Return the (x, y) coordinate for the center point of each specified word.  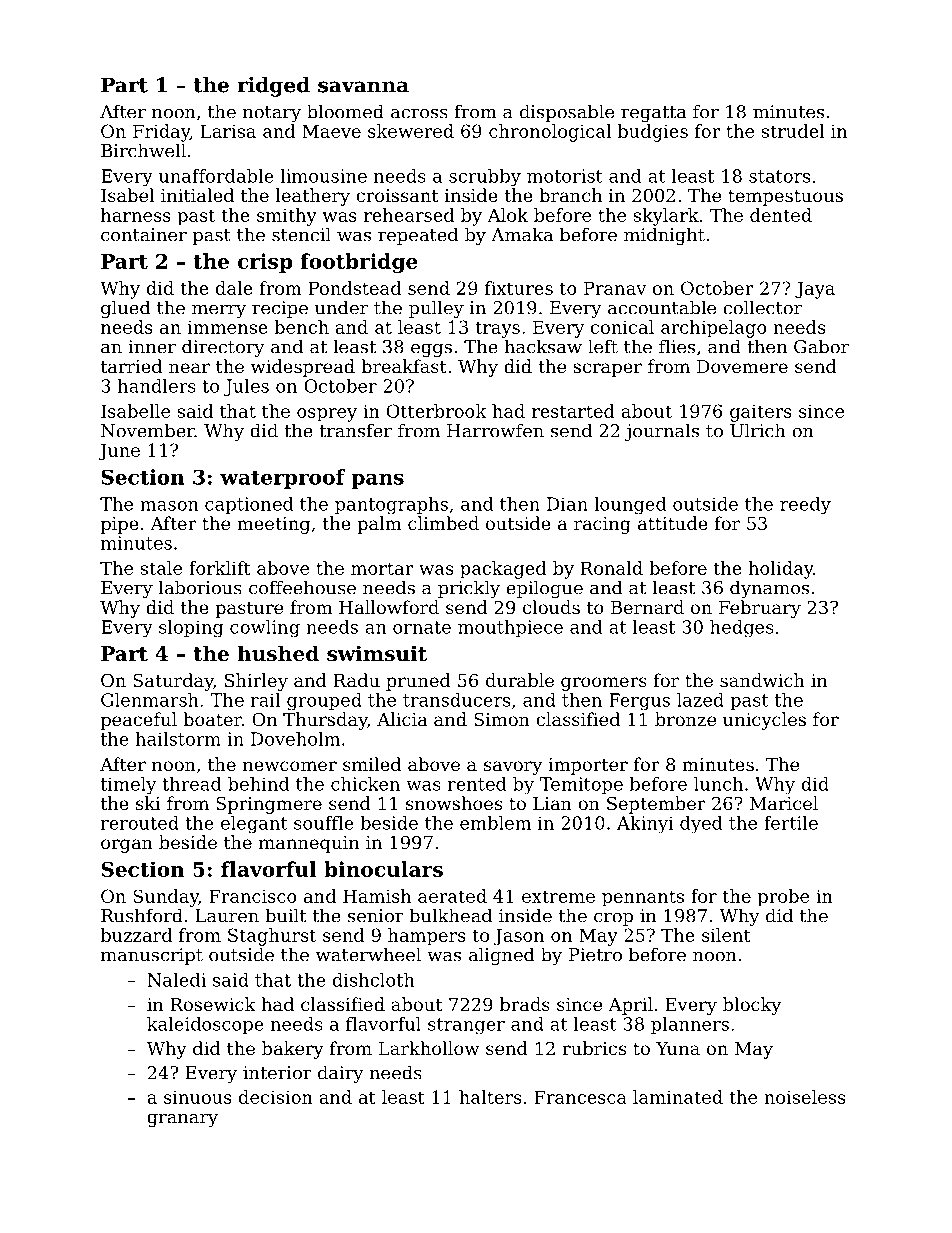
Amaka (522, 234)
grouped (324, 702)
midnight (664, 236)
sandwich (762, 680)
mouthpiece (510, 628)
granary (182, 1120)
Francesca (580, 1097)
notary (272, 114)
